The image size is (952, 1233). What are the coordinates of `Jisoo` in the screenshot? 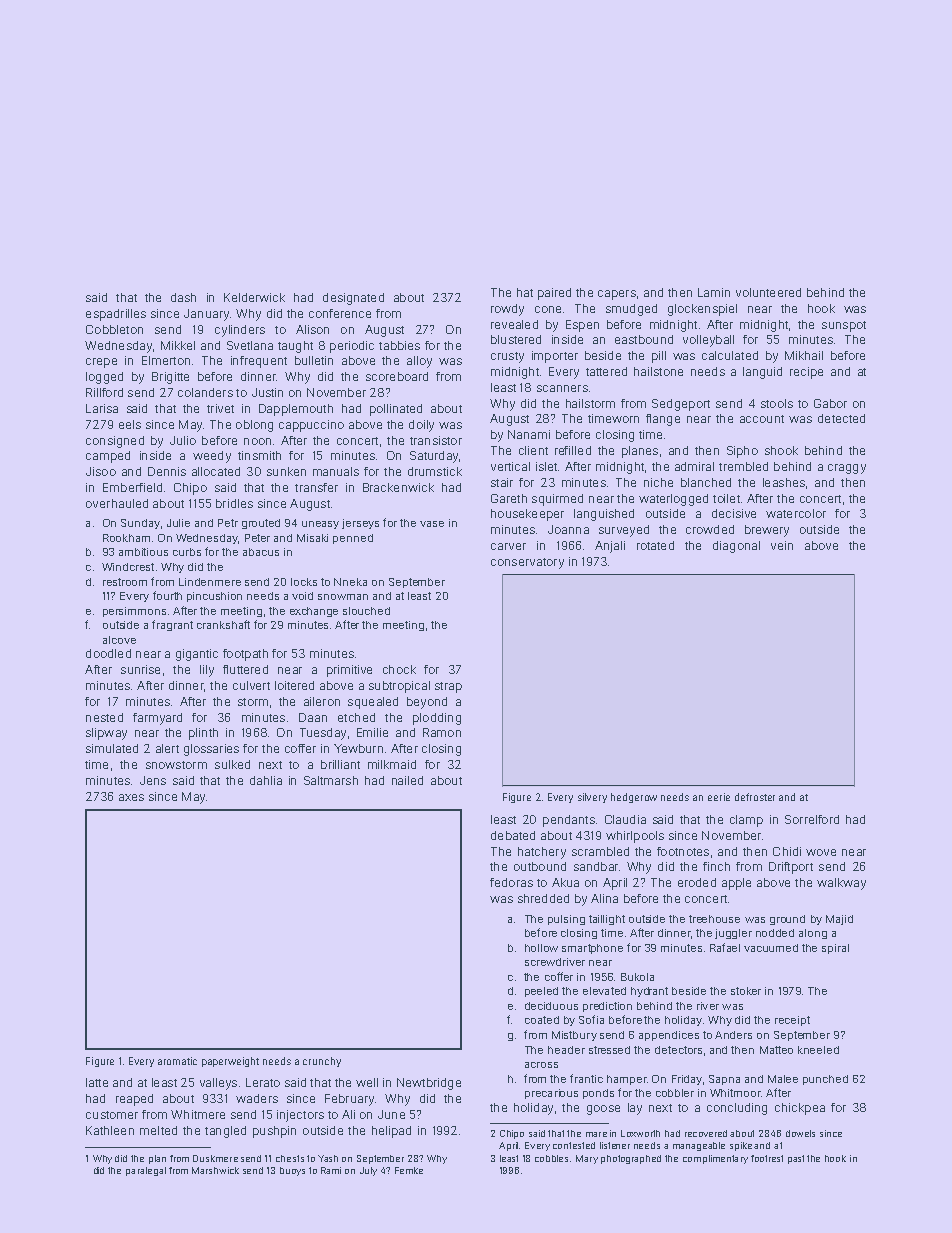 It's located at (101, 471).
